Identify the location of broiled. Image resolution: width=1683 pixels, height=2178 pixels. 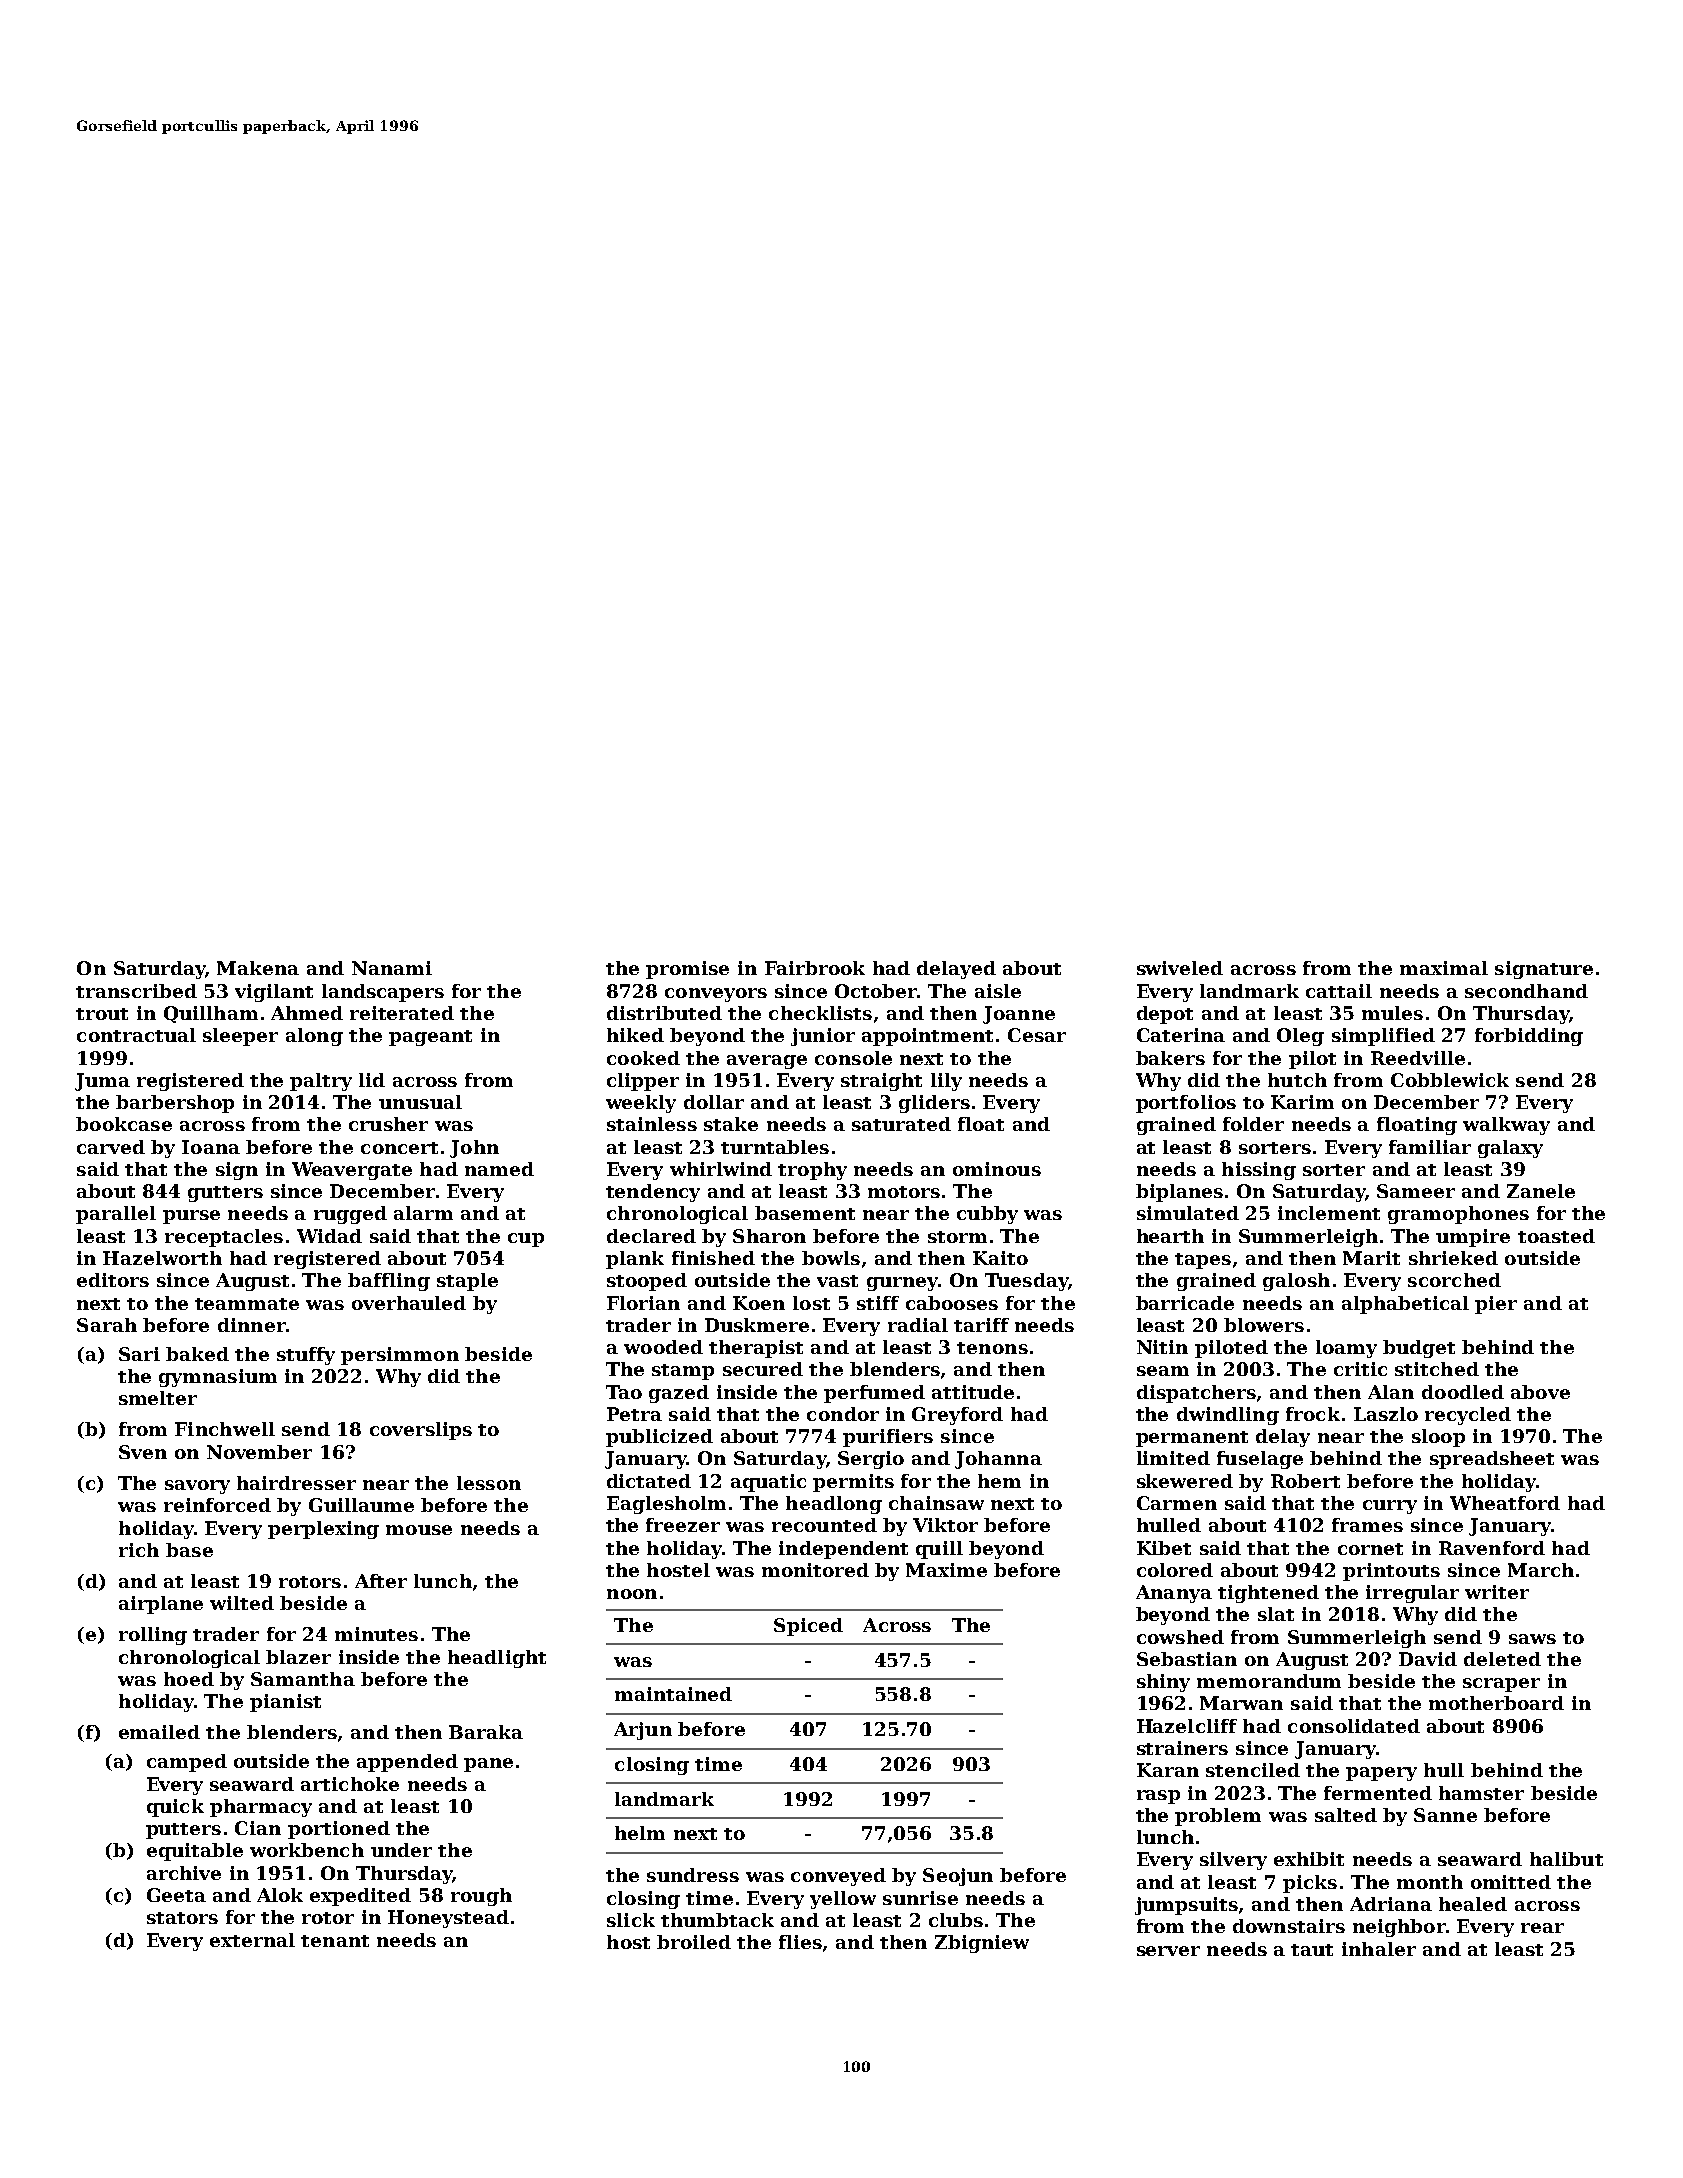
(694, 1942).
